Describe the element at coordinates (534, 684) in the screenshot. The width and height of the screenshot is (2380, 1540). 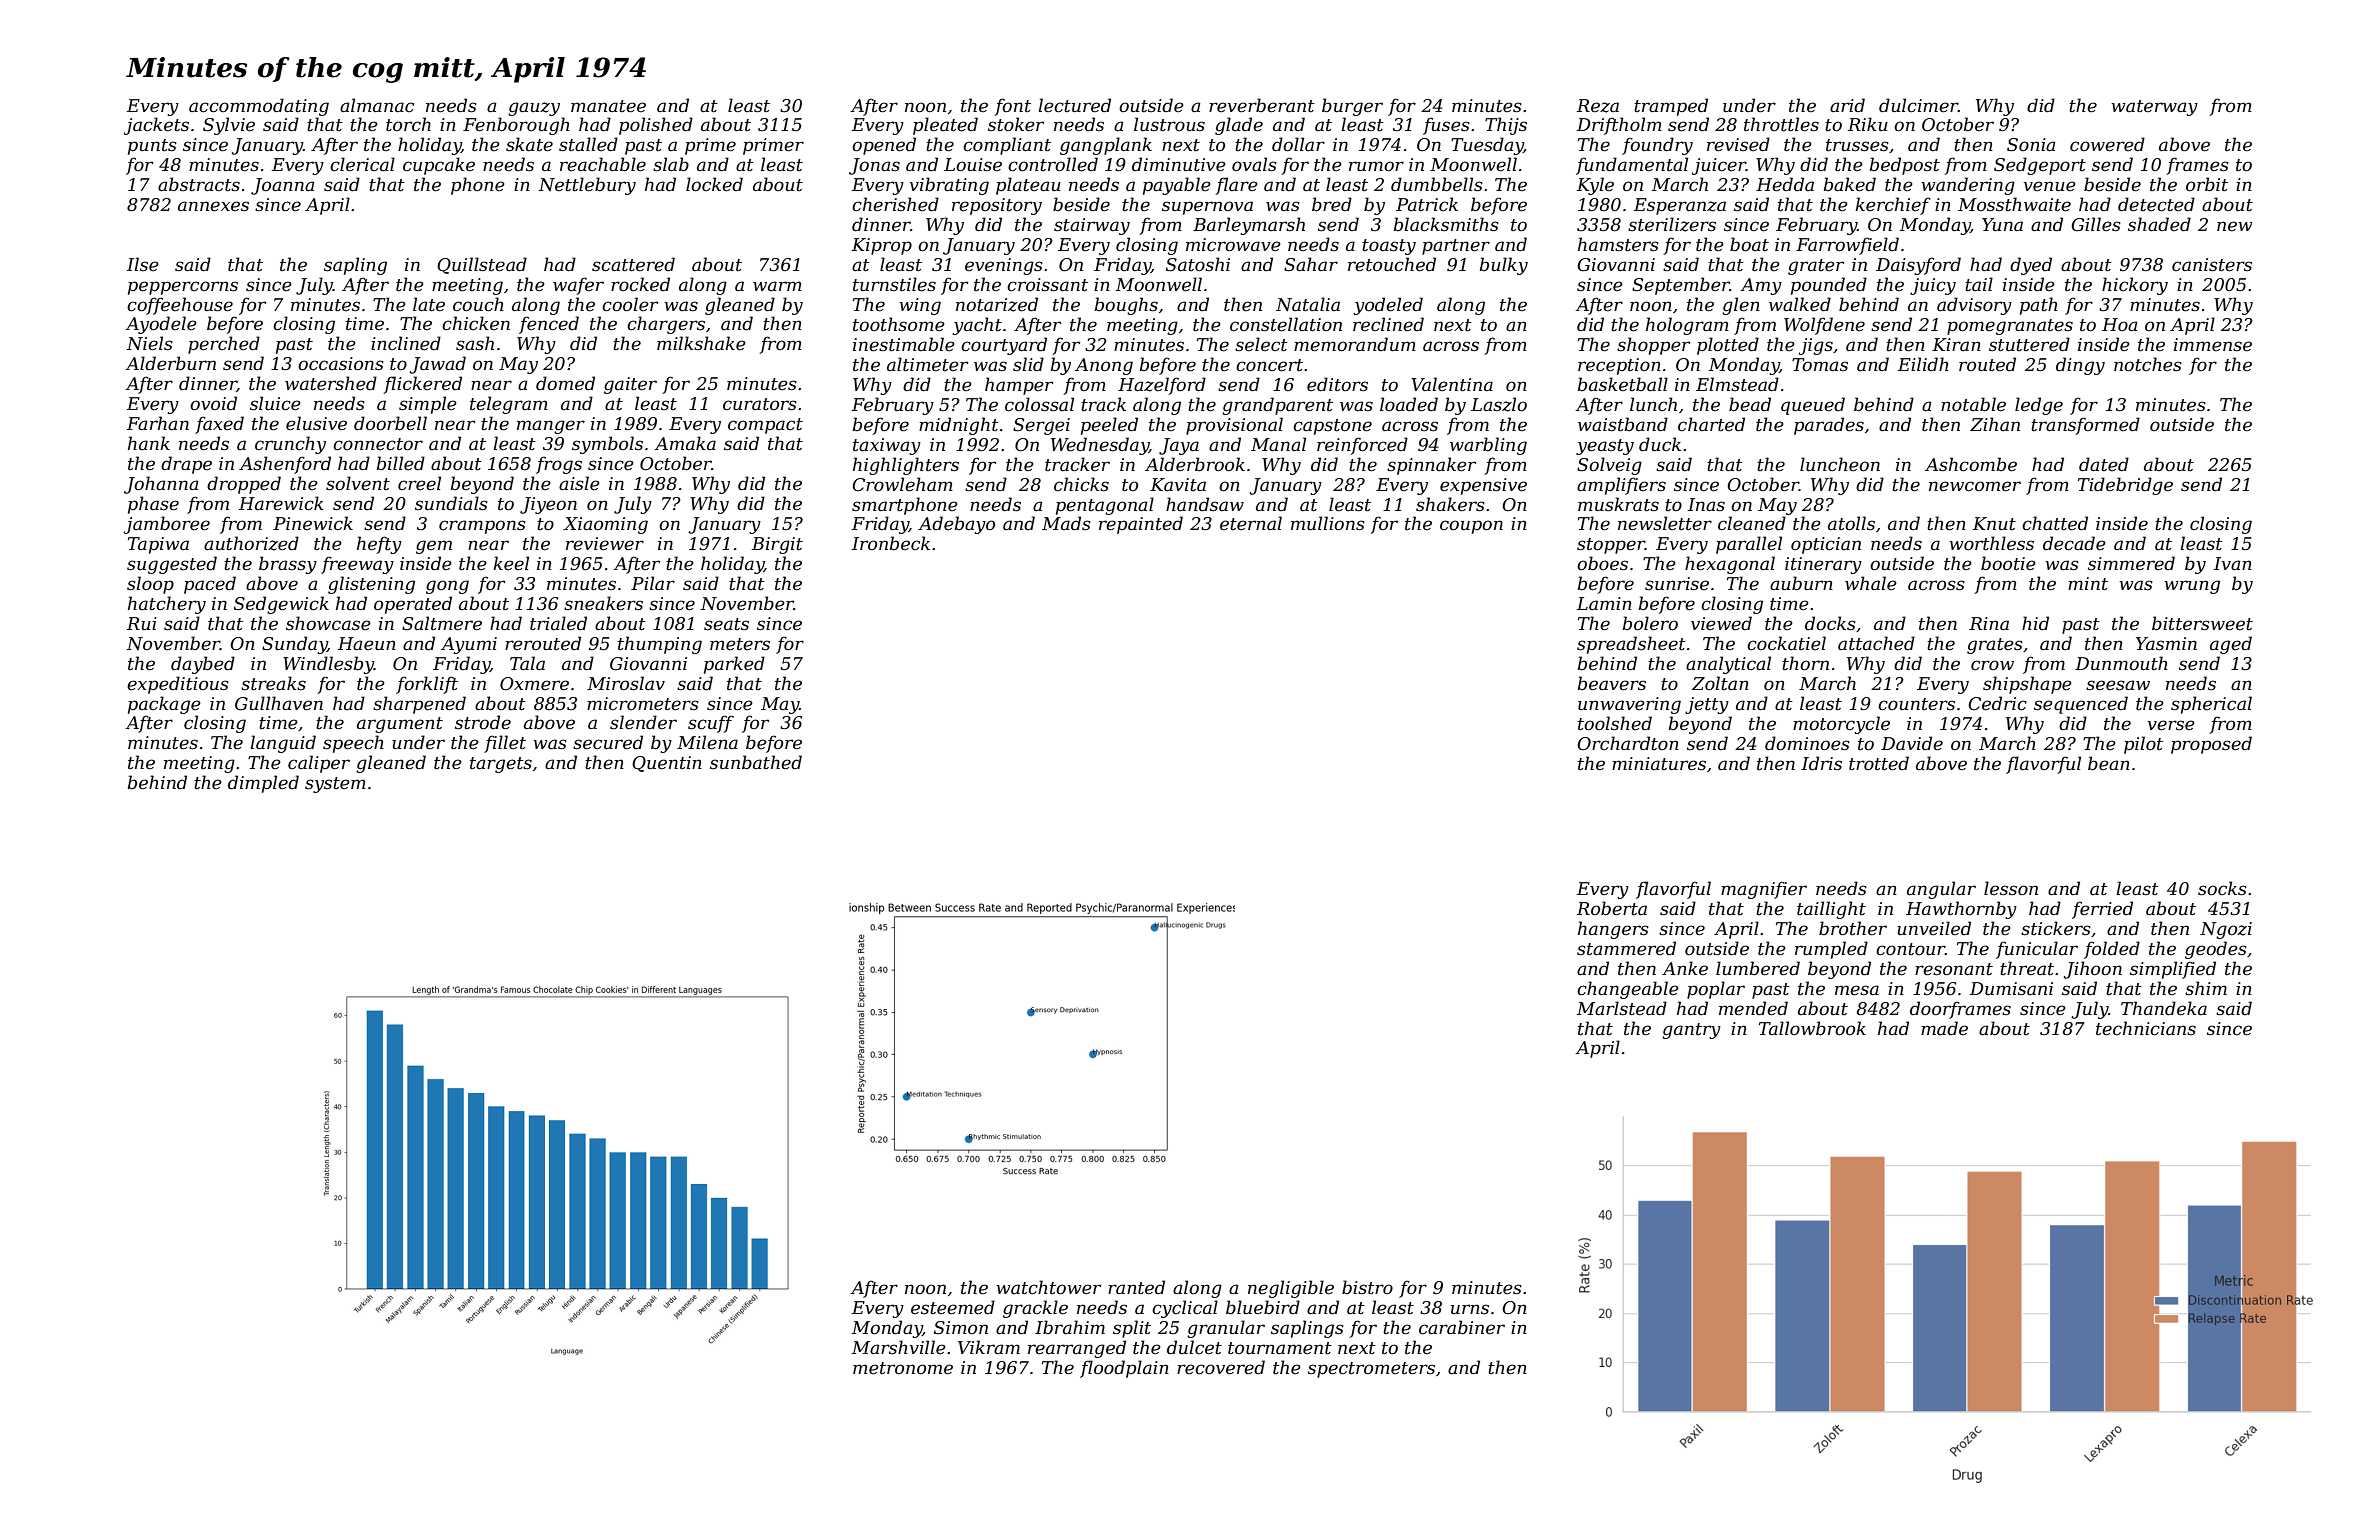
I see `Oxmere` at that location.
